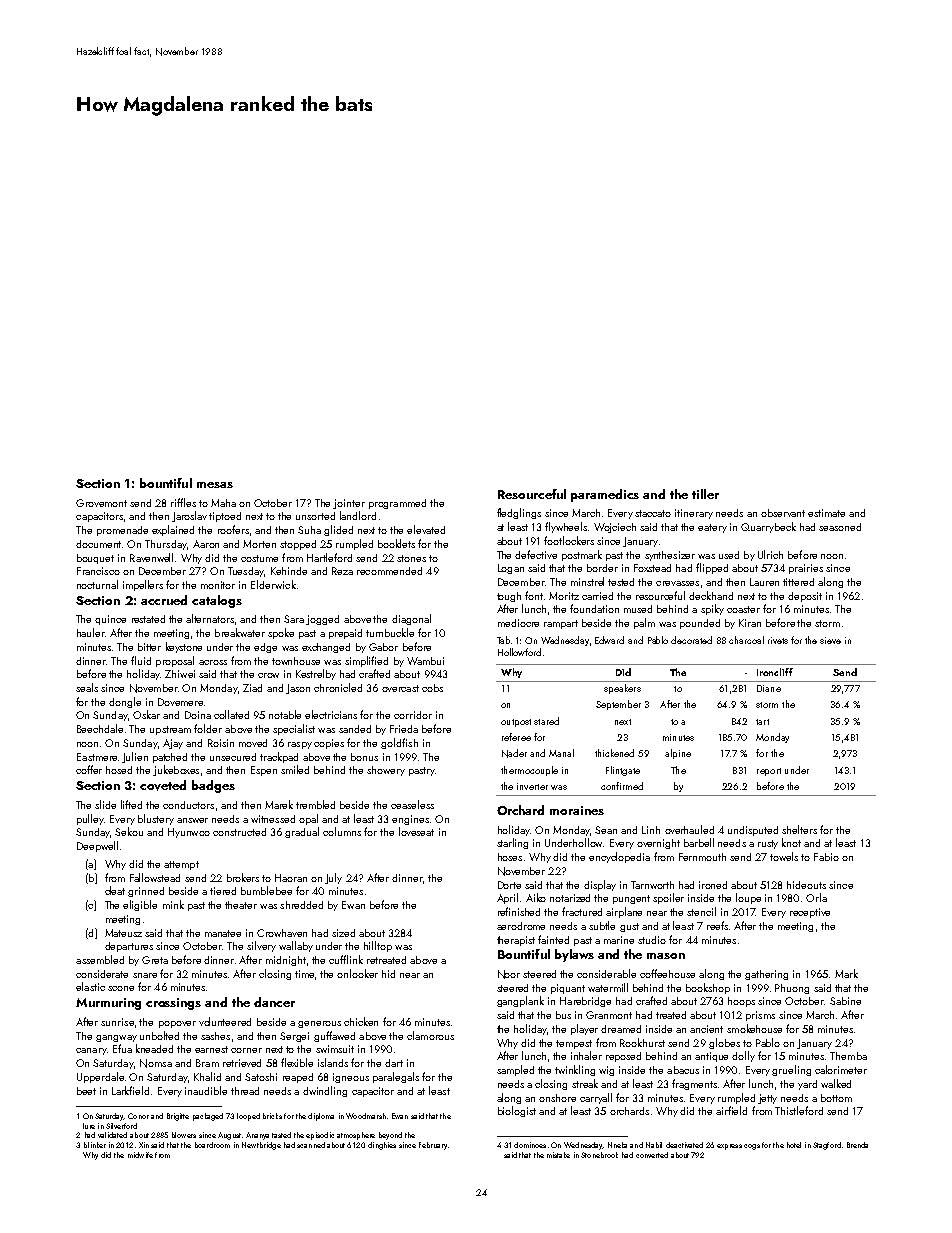 Image resolution: width=952 pixels, height=1233 pixels. What do you see at coordinates (89, 769) in the screenshot?
I see `coffer` at bounding box center [89, 769].
